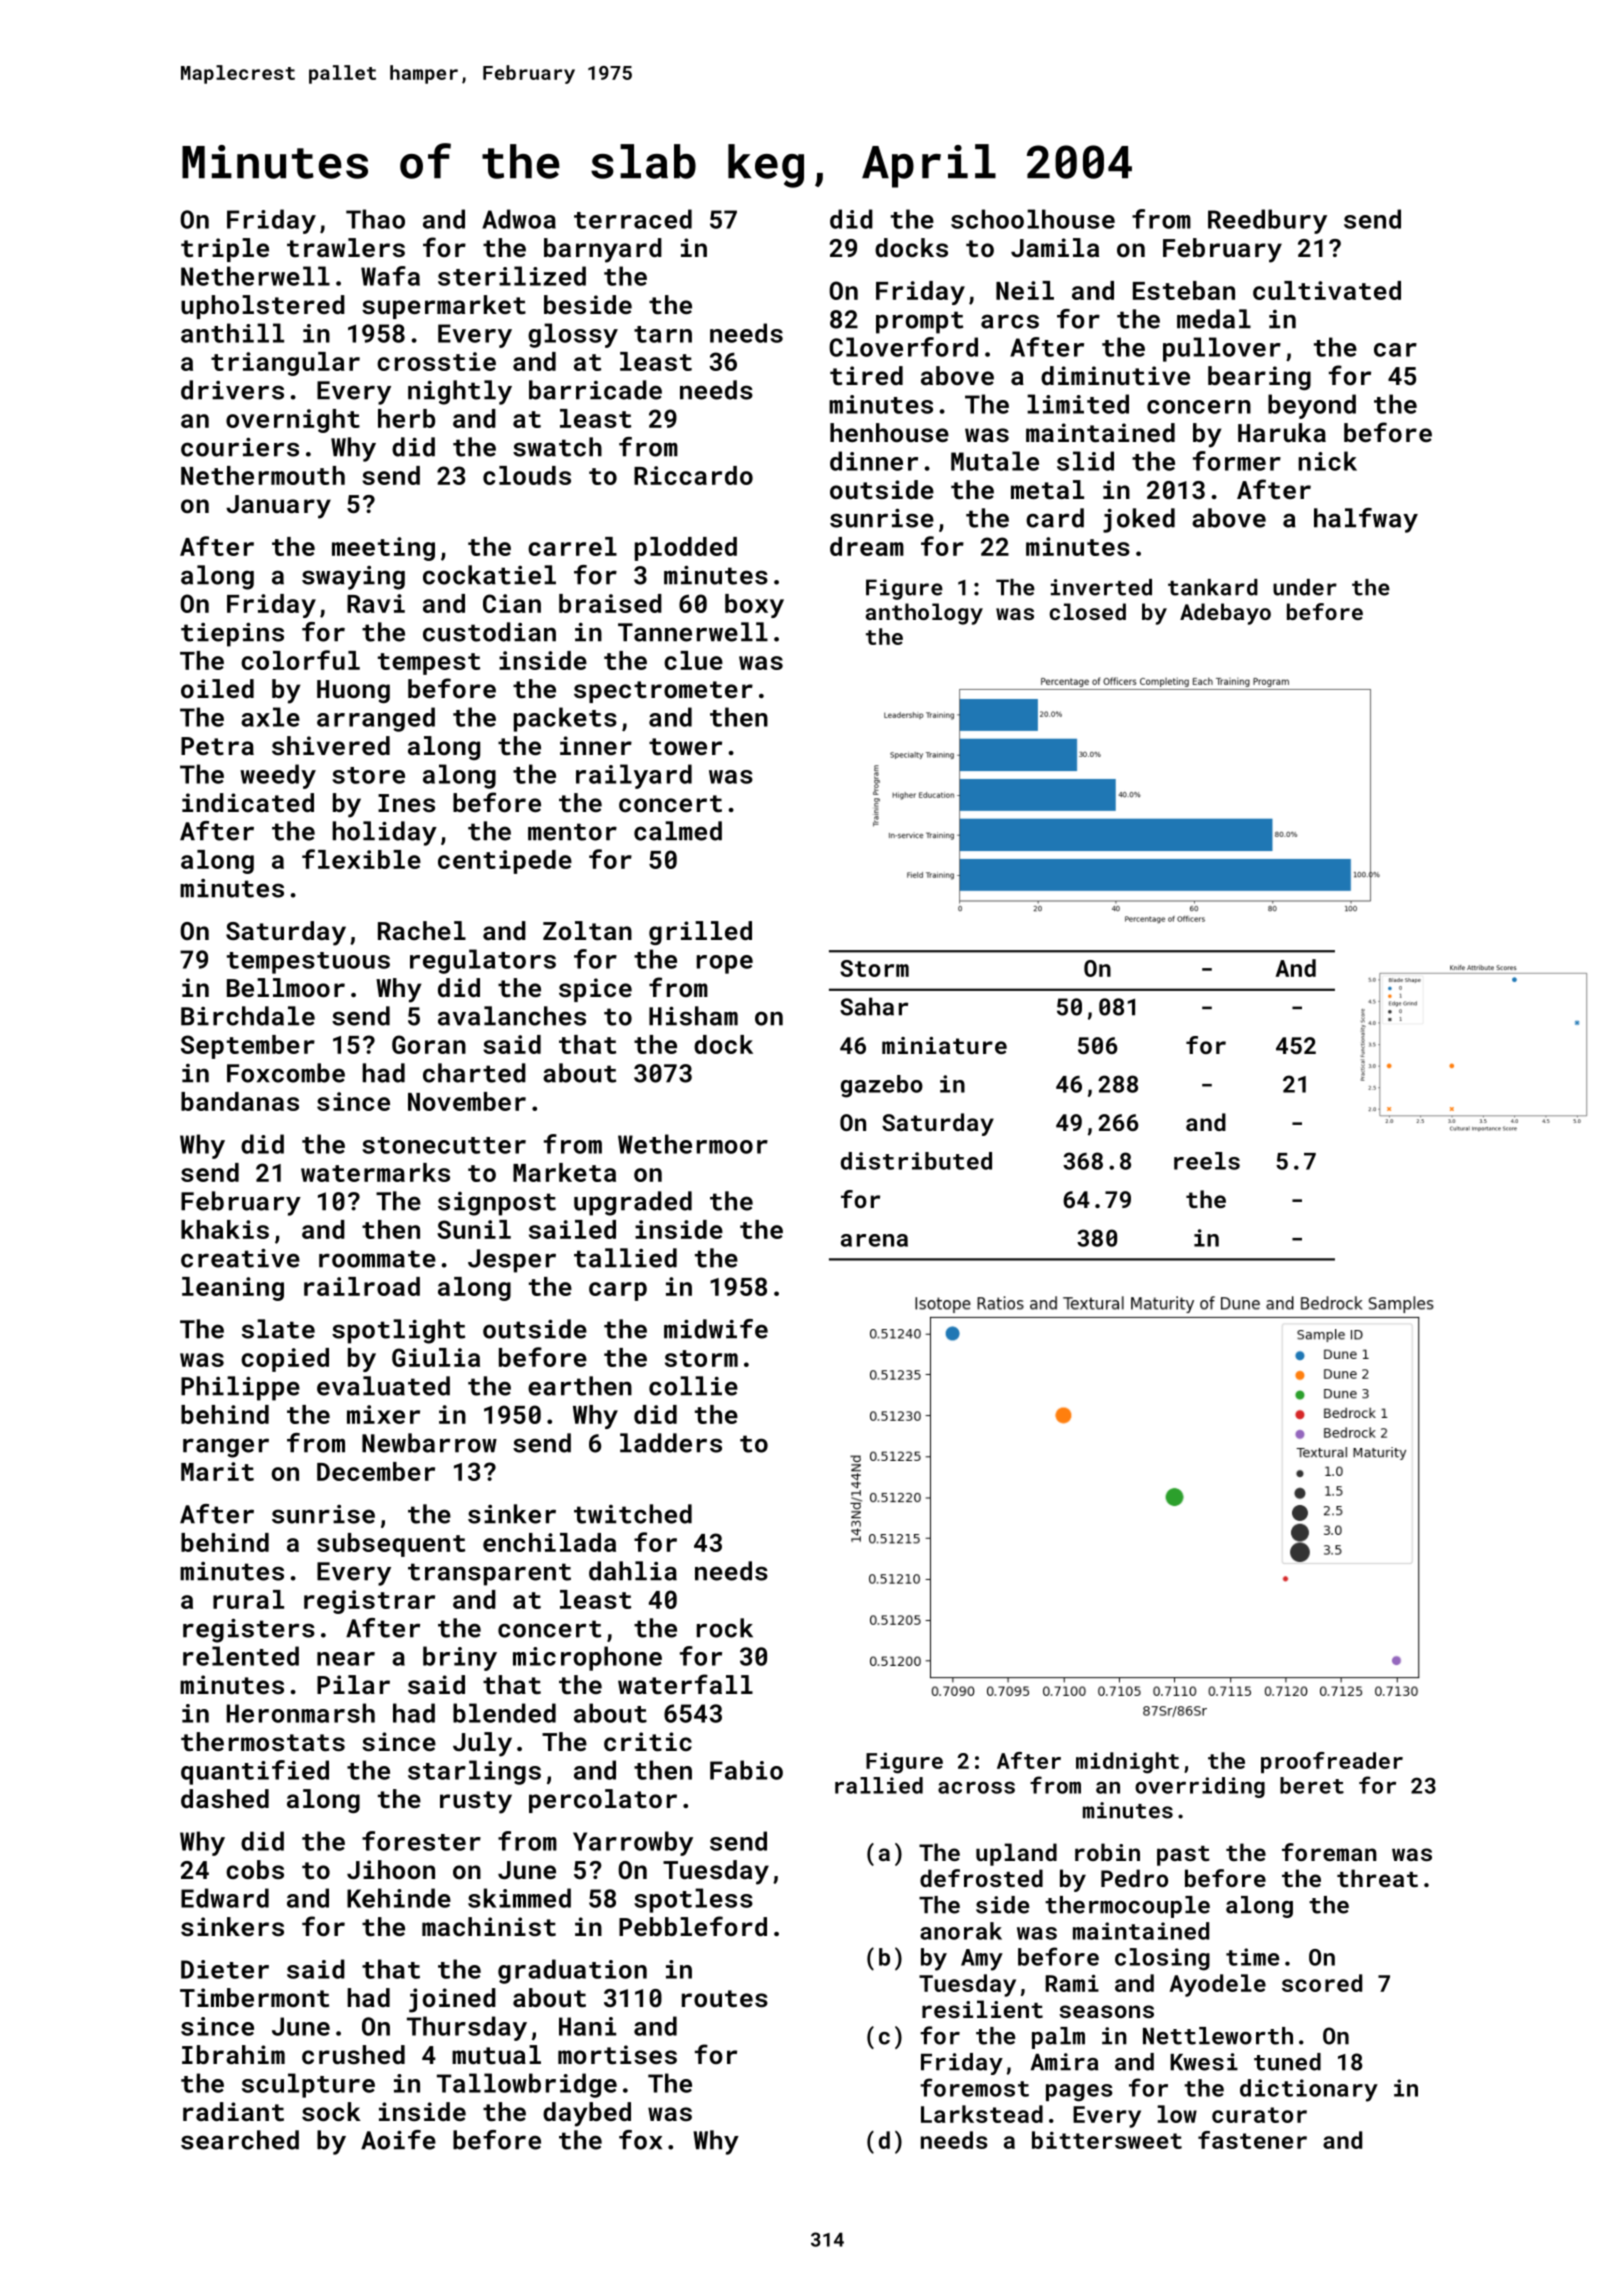 The height and width of the screenshot is (2292, 1620). Describe the element at coordinates (1183, 1856) in the screenshot. I see `past` at that location.
